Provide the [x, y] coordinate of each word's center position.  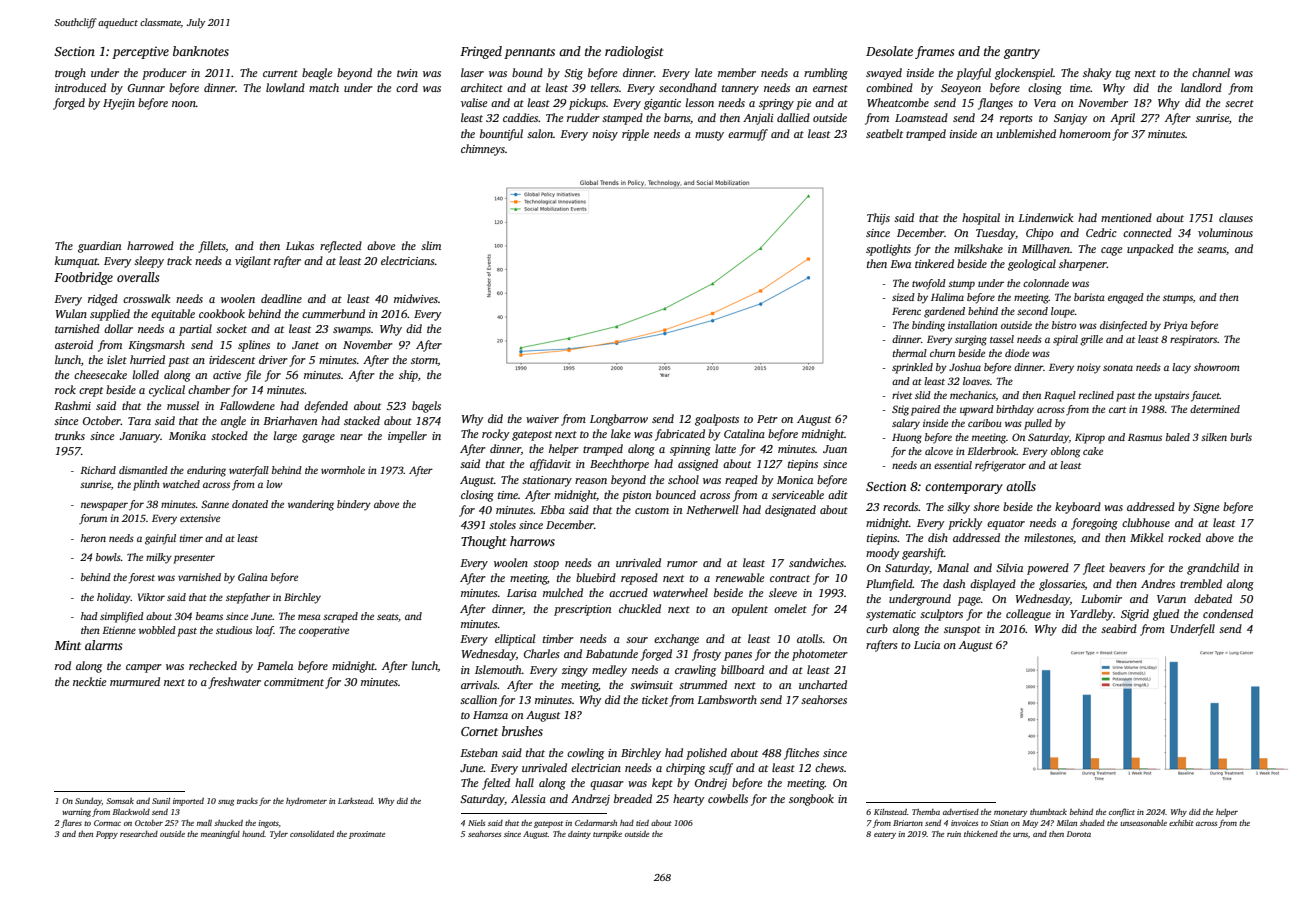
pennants [529, 53]
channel [1211, 72]
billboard [742, 669]
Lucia [927, 645]
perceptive [140, 53]
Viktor [151, 597]
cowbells [728, 798]
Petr [767, 419]
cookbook [222, 313]
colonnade [1046, 283]
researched [139, 834]
